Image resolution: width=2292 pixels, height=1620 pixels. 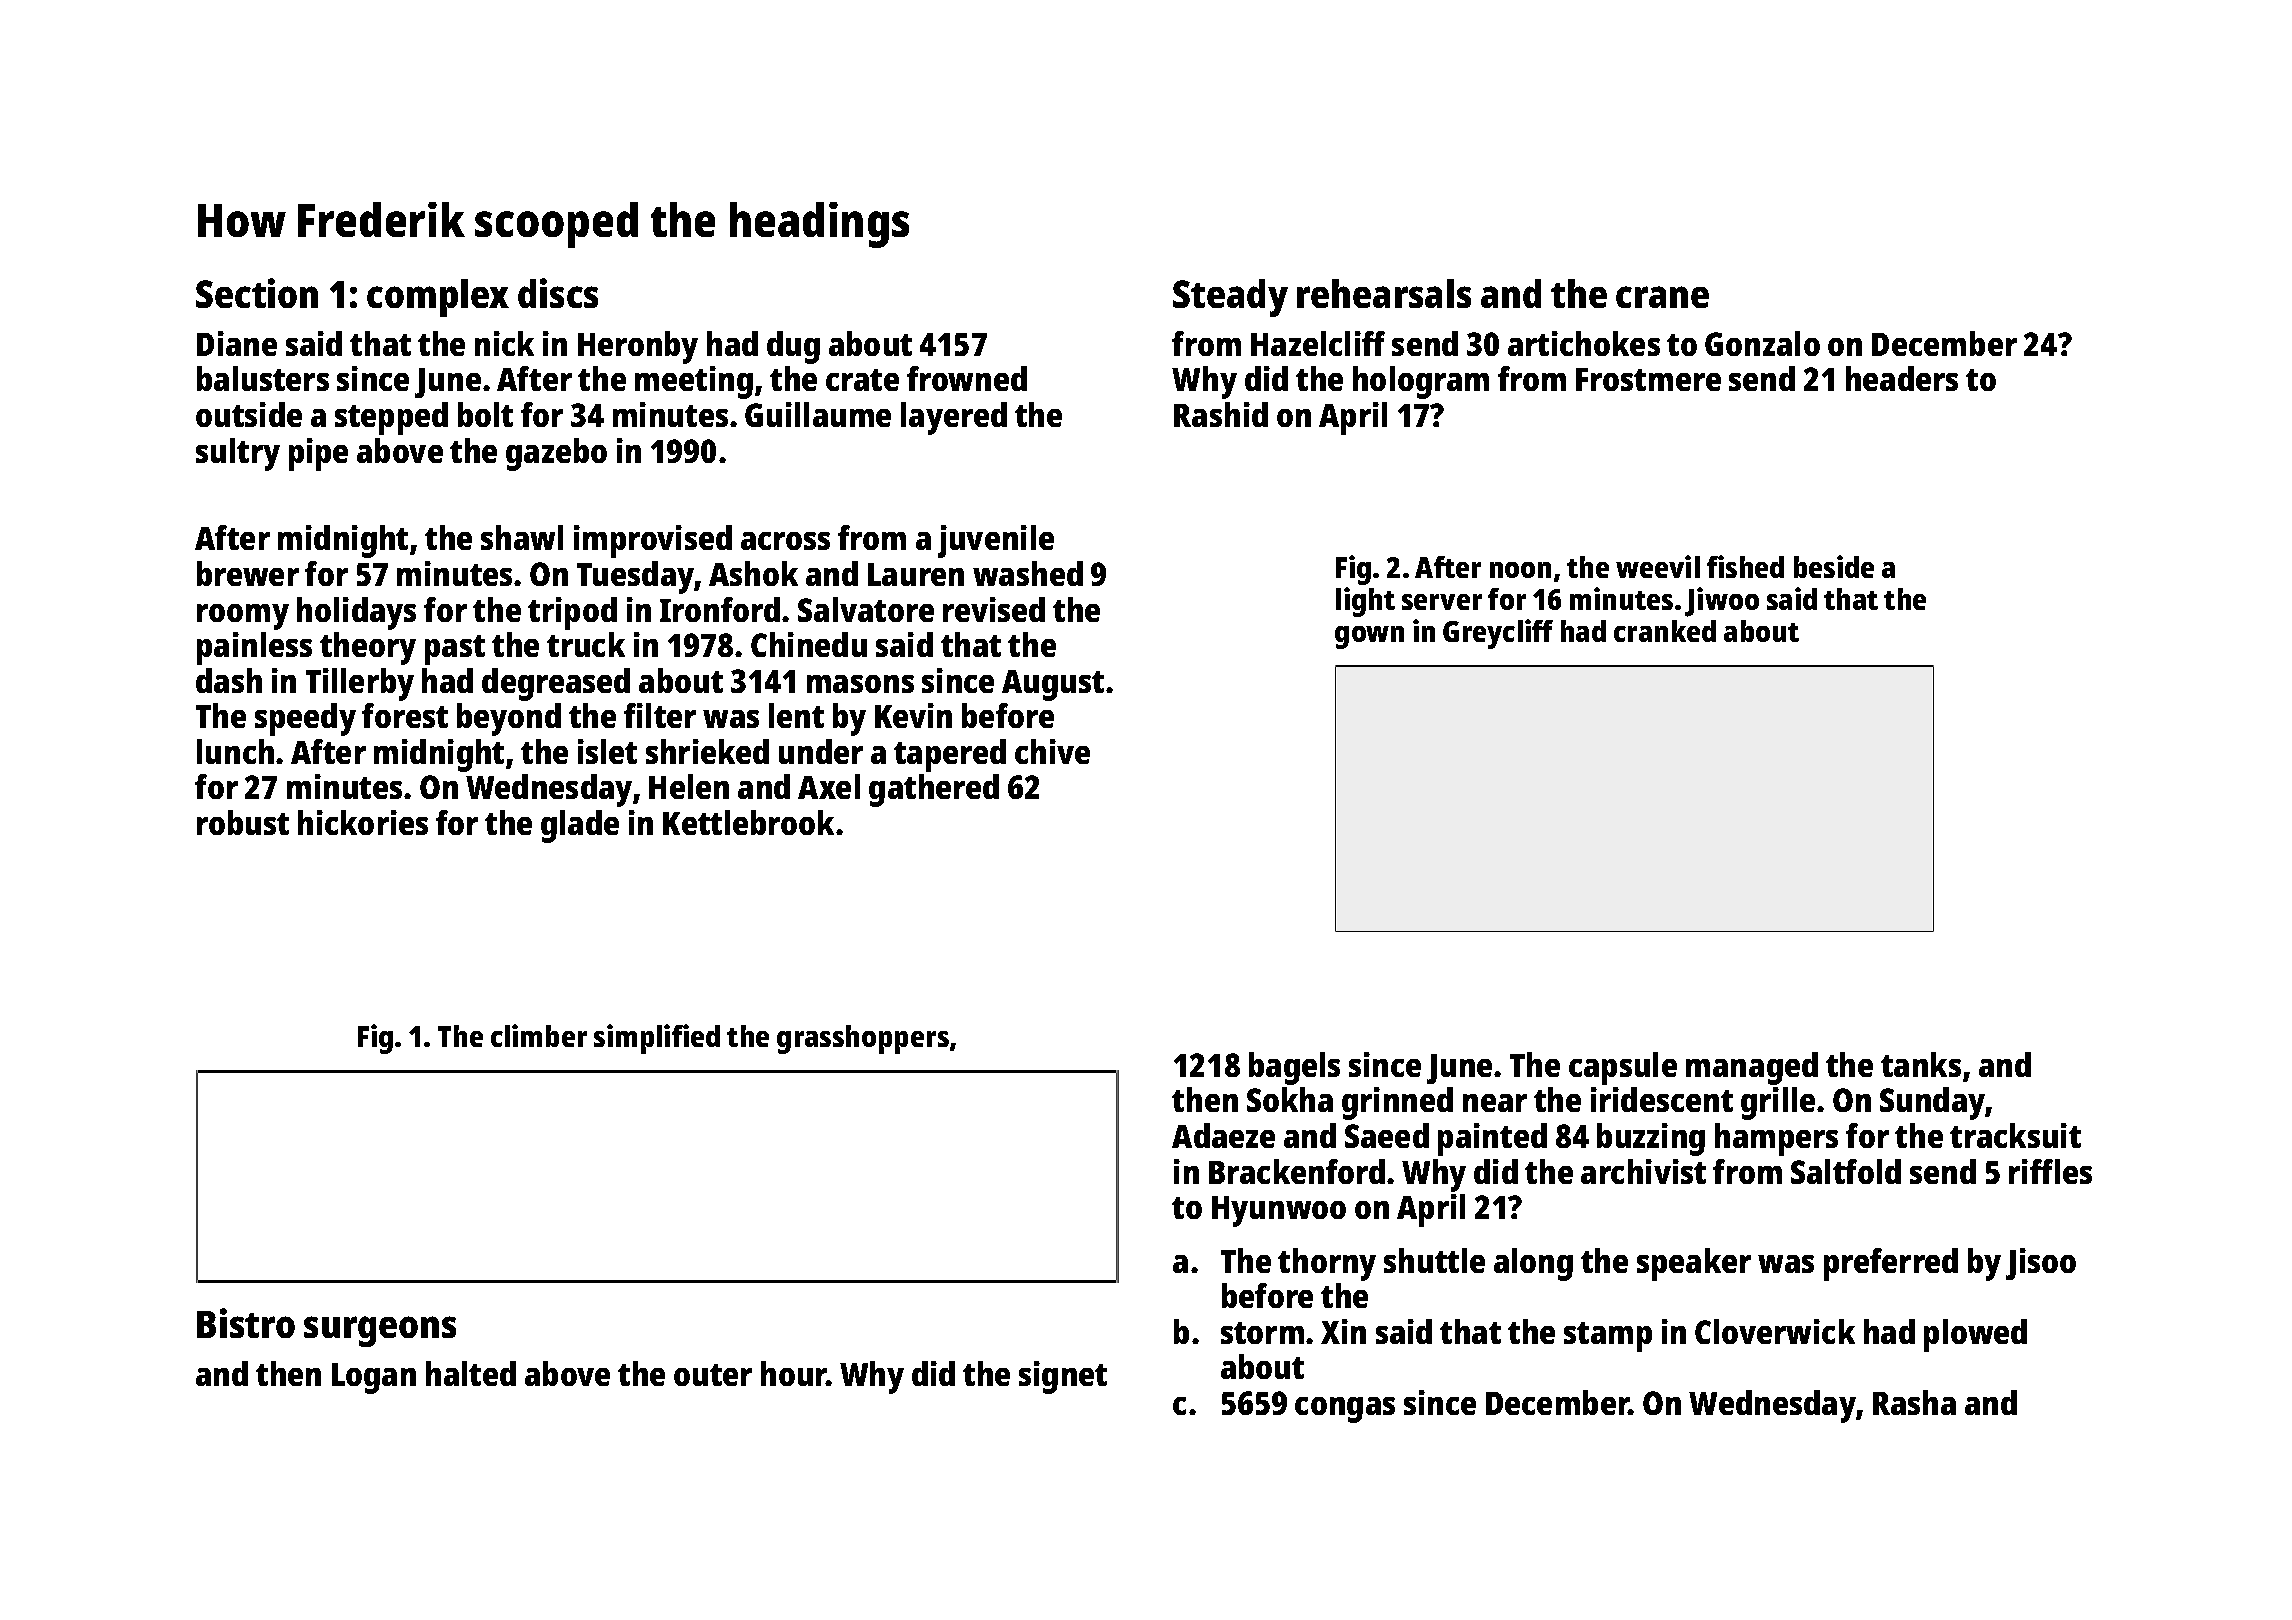 I want to click on Greycliff, so click(x=1498, y=634).
